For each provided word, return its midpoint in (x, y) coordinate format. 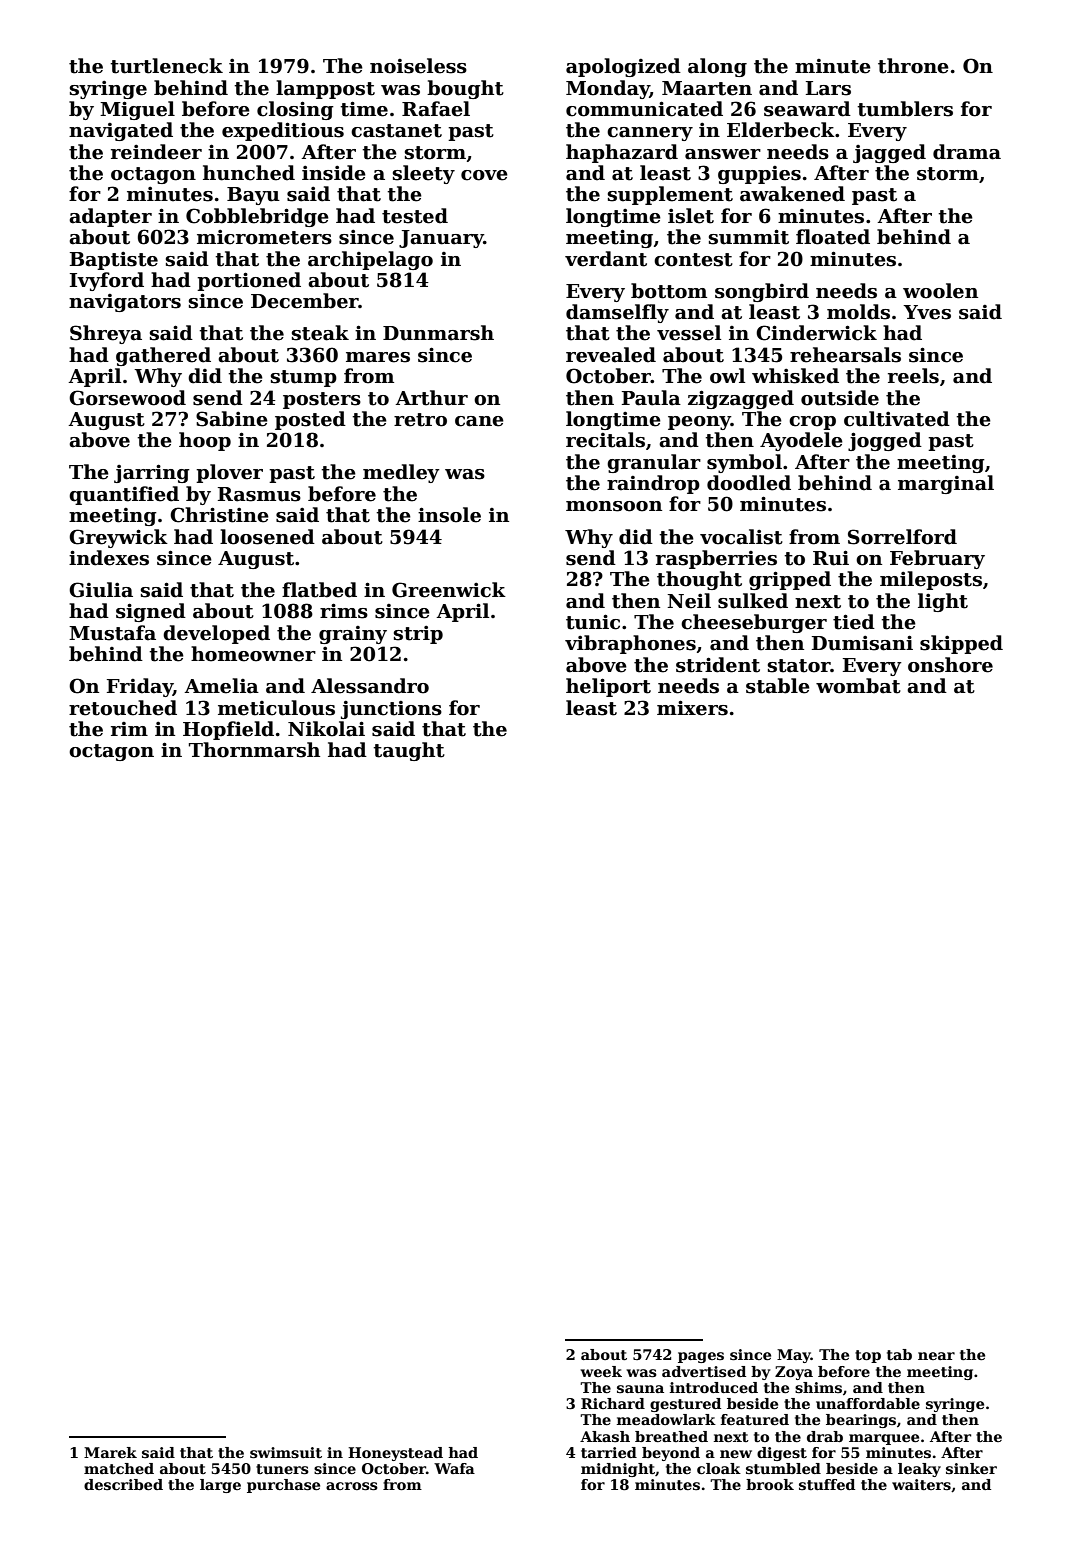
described (123, 1484)
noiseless (418, 66)
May (794, 1356)
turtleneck (166, 66)
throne (913, 66)
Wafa (454, 1468)
